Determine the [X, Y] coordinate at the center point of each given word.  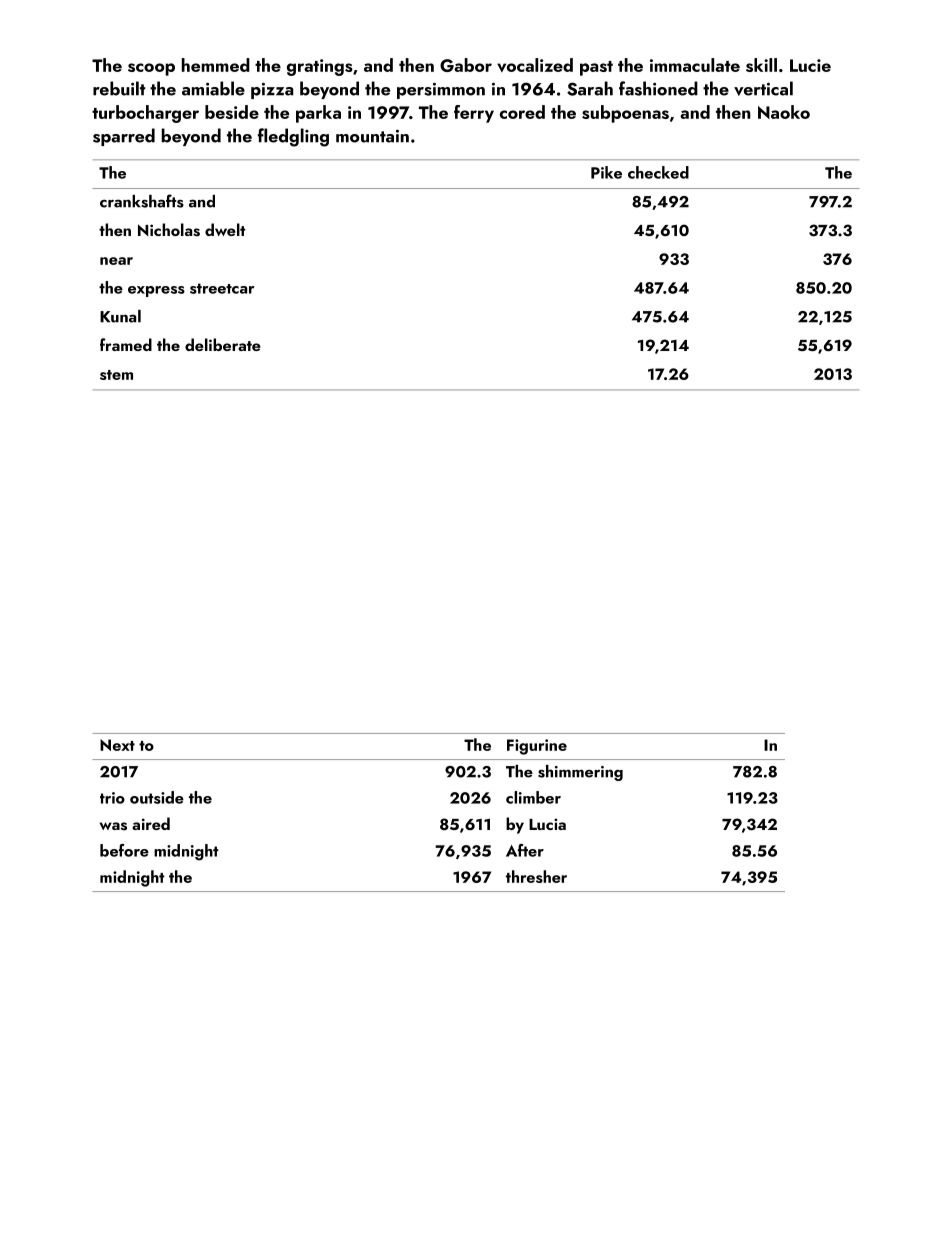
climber [533, 797]
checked [658, 172]
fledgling [293, 137]
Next [117, 745]
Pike [606, 172]
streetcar [222, 288]
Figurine [537, 747]
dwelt [225, 229]
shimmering [580, 773]
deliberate [223, 344]
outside [157, 797]
